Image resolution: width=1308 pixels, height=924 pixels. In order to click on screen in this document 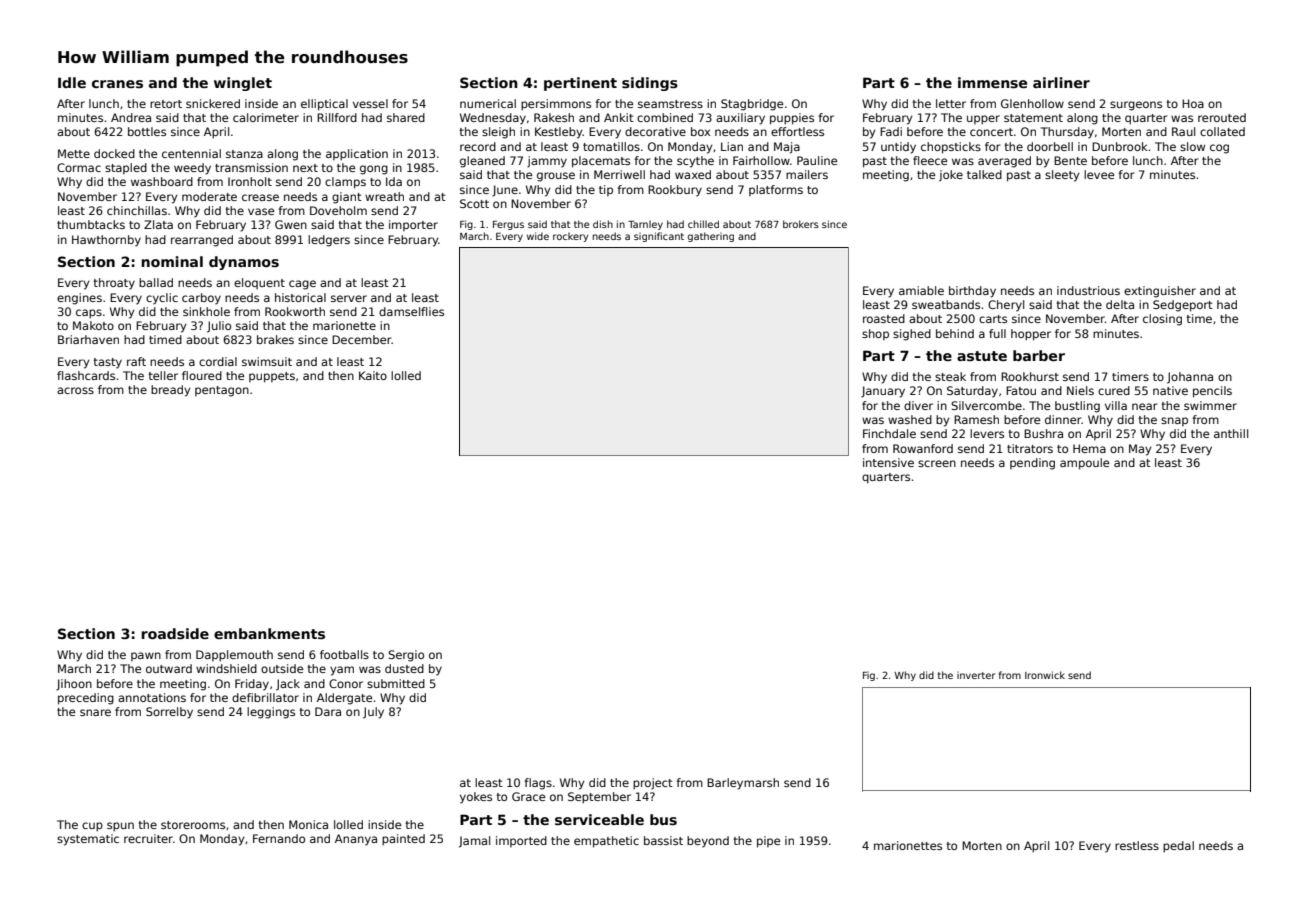, I will do `click(937, 463)`.
